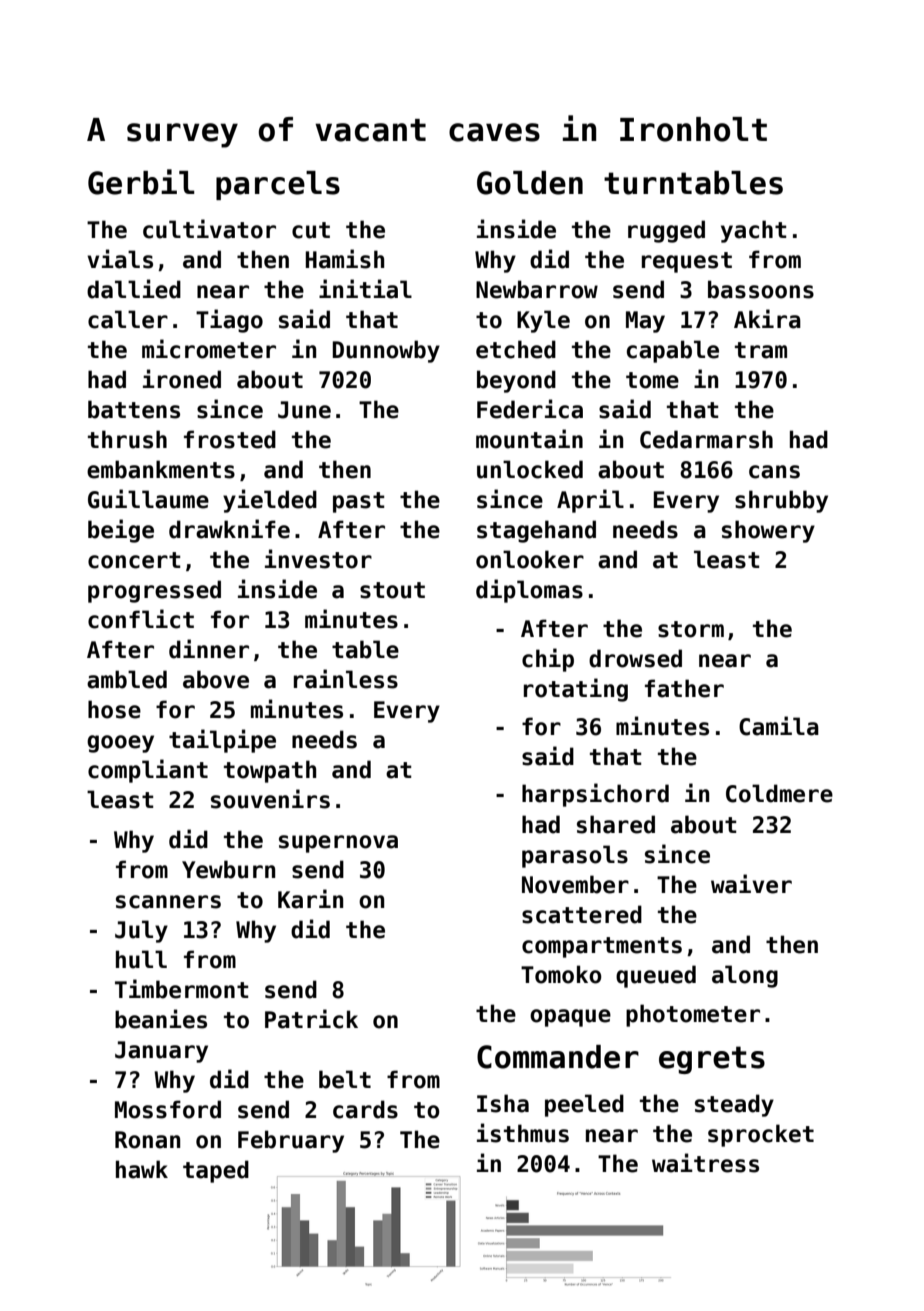 This document has height=1311, width=924. Describe the element at coordinates (278, 185) in the document. I see `parcels` at that location.
